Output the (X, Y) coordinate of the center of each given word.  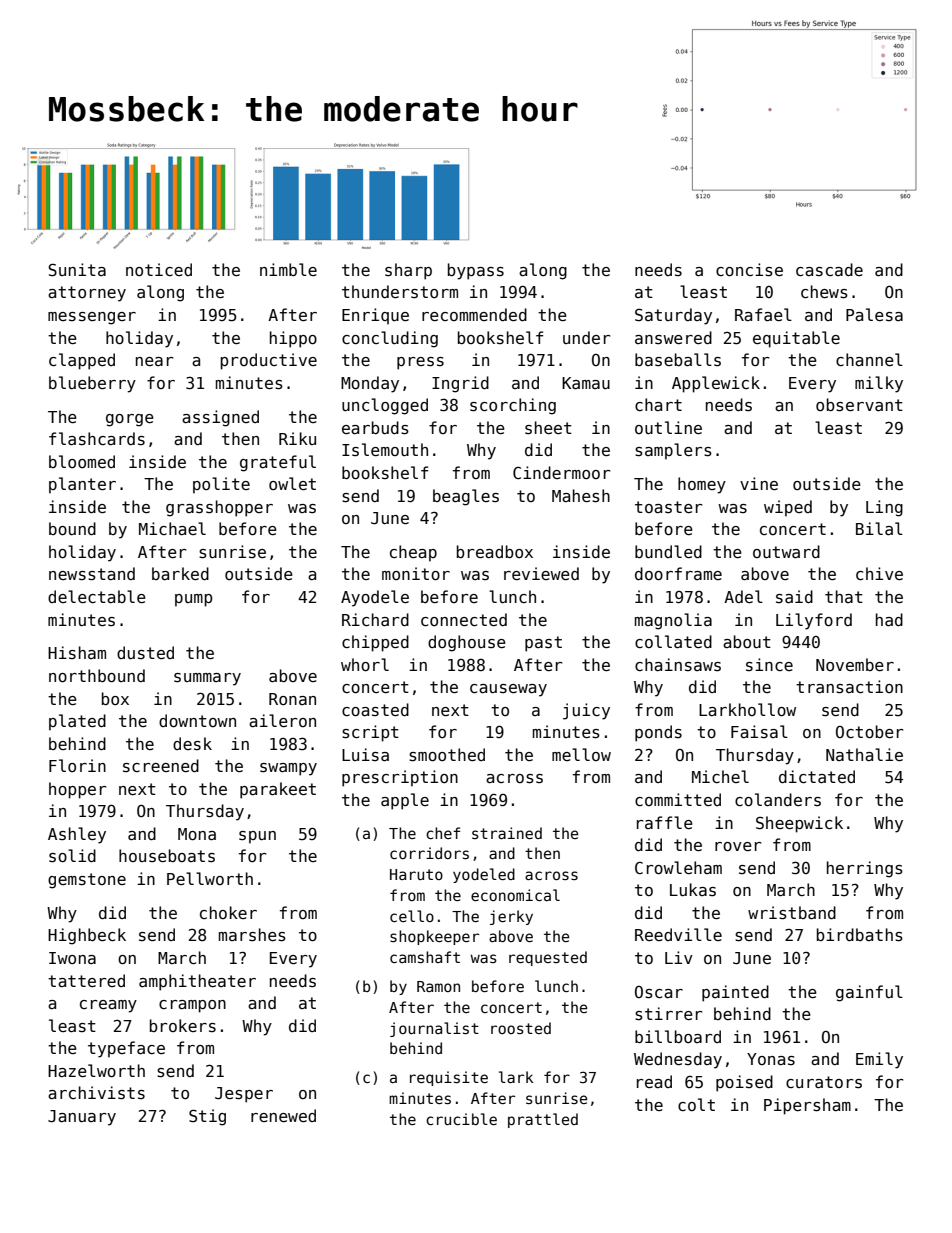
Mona (197, 834)
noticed (159, 269)
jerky (511, 917)
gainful (869, 993)
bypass (476, 271)
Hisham (77, 652)
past (543, 644)
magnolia (673, 621)
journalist (434, 1029)
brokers (183, 1025)
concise (749, 270)
